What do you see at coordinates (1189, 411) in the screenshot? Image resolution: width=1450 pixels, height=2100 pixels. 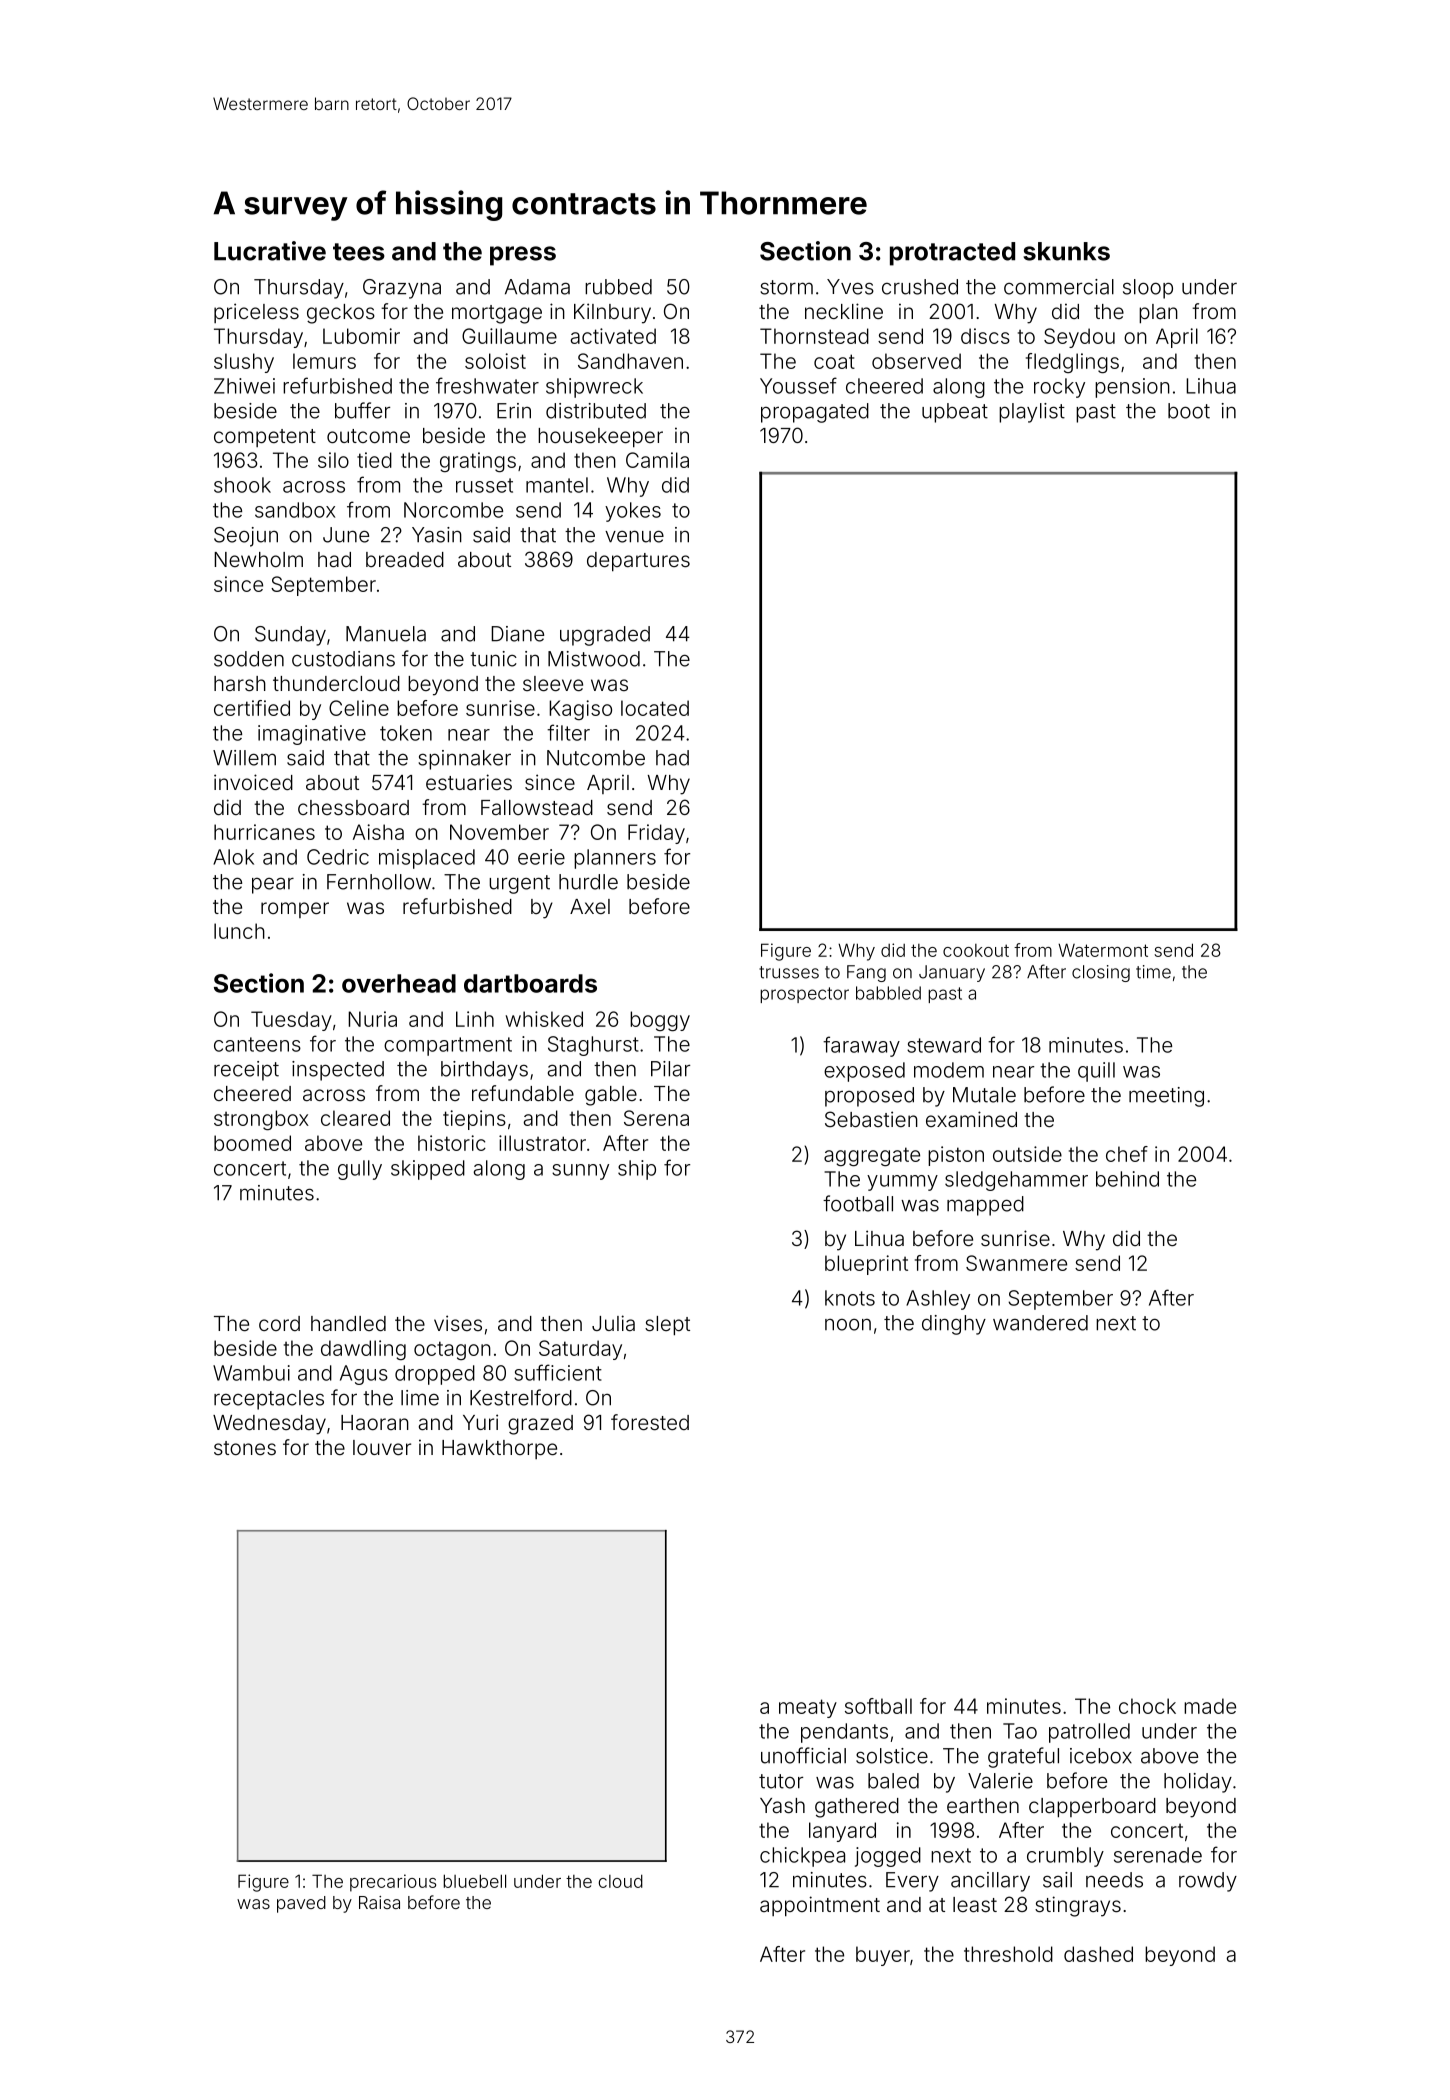 I see `boot` at bounding box center [1189, 411].
